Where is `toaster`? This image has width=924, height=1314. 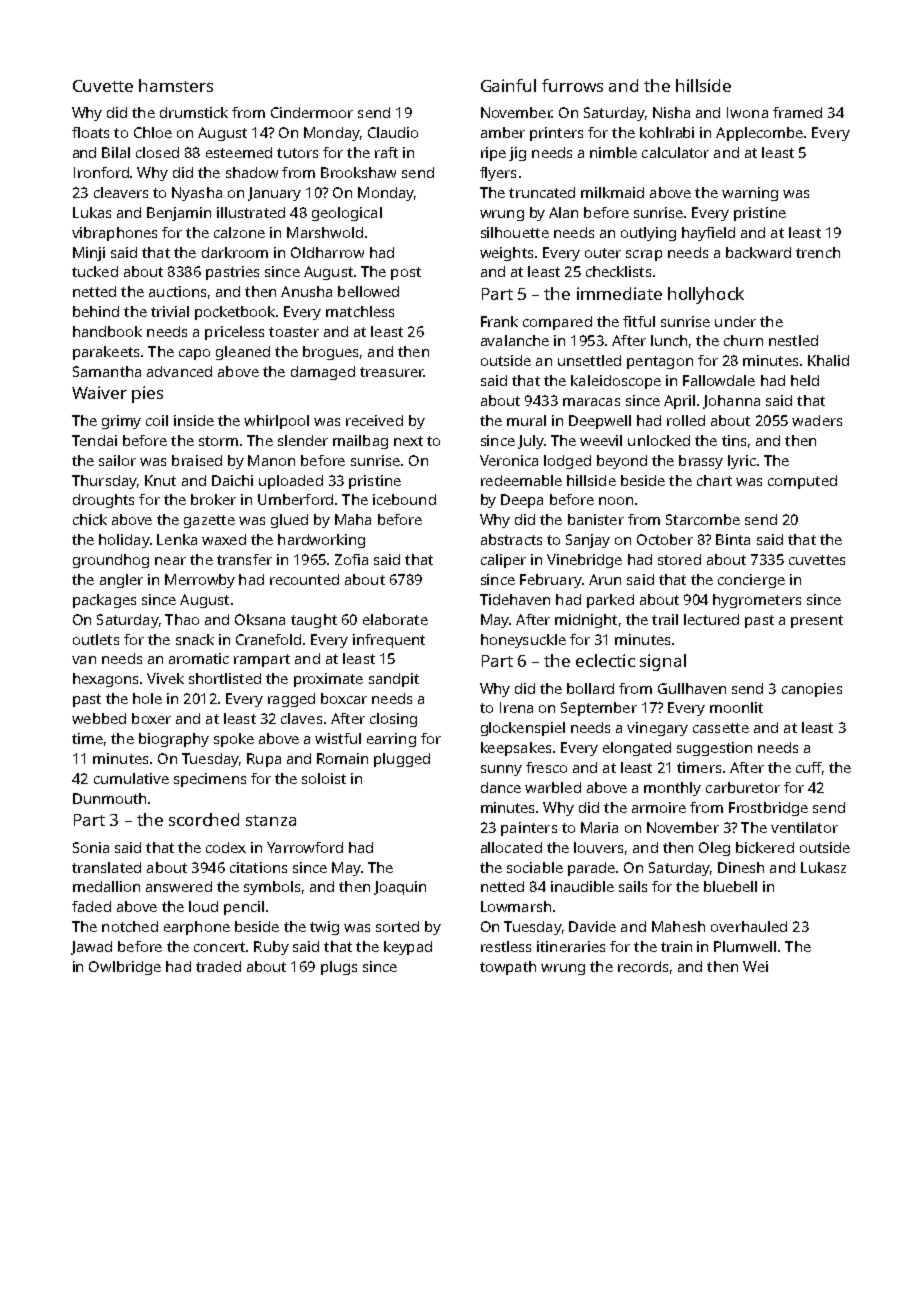
toaster is located at coordinates (294, 332).
